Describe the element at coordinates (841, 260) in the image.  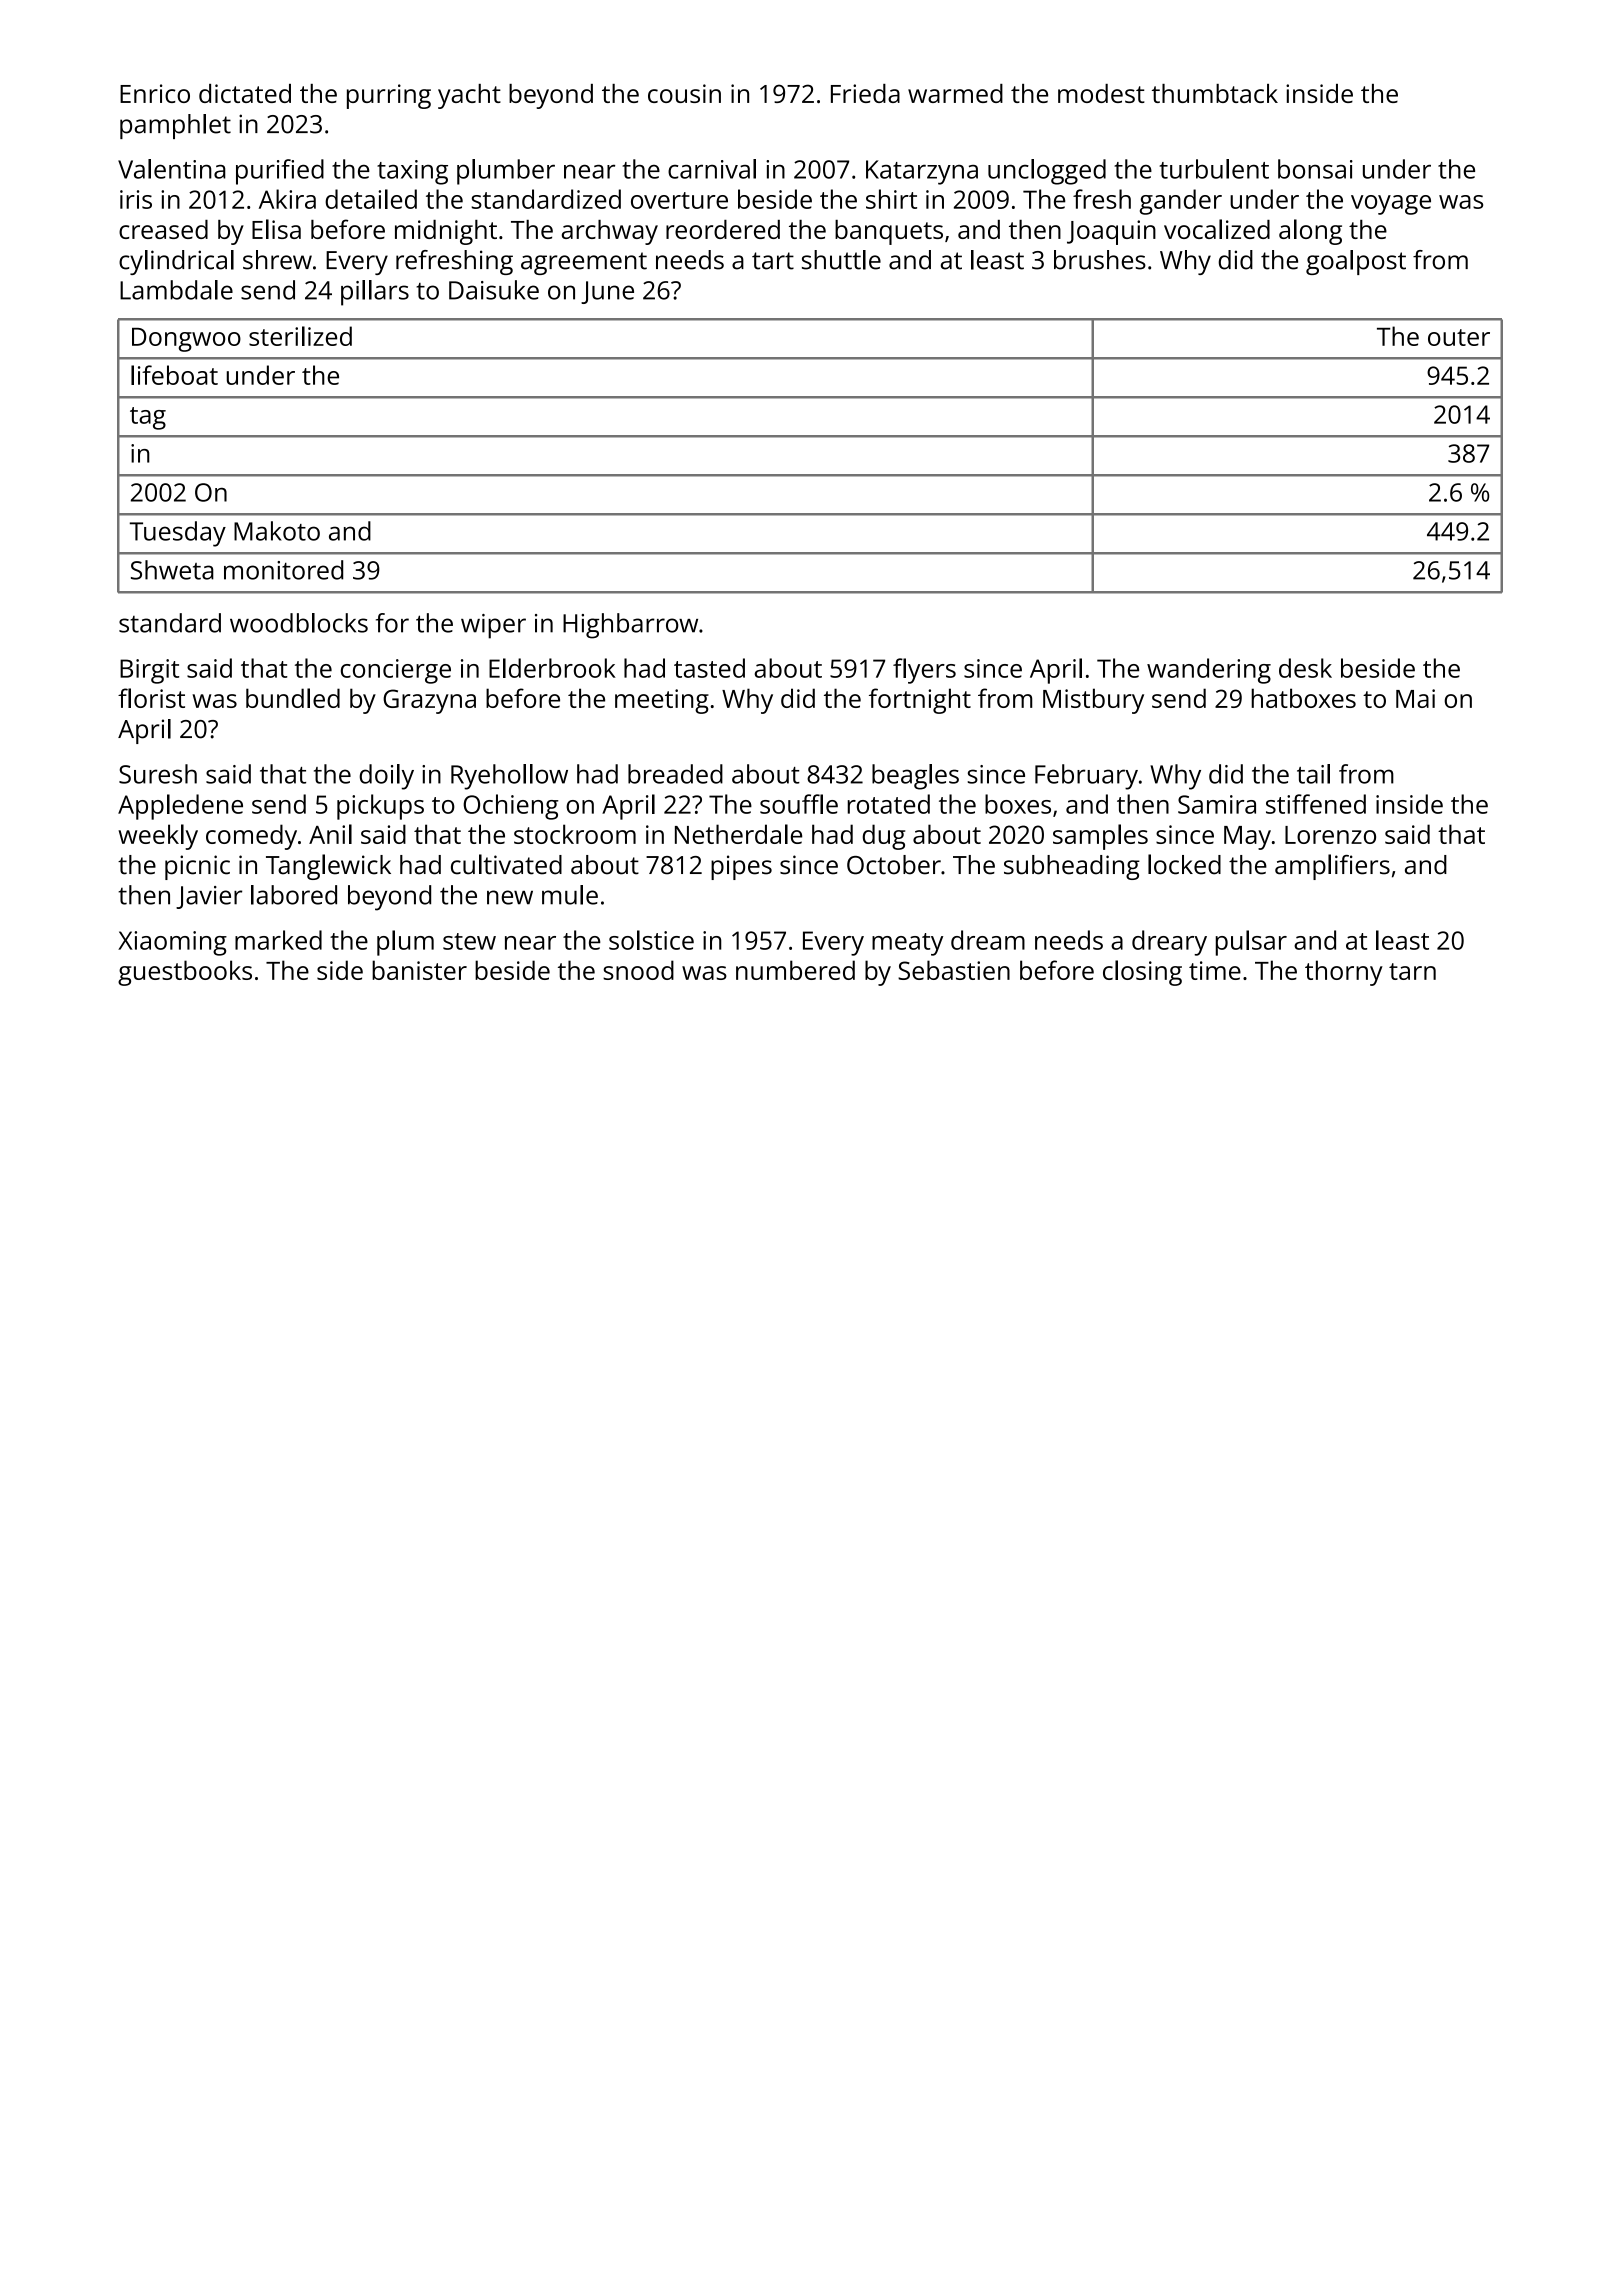
I see `shuttle` at that location.
